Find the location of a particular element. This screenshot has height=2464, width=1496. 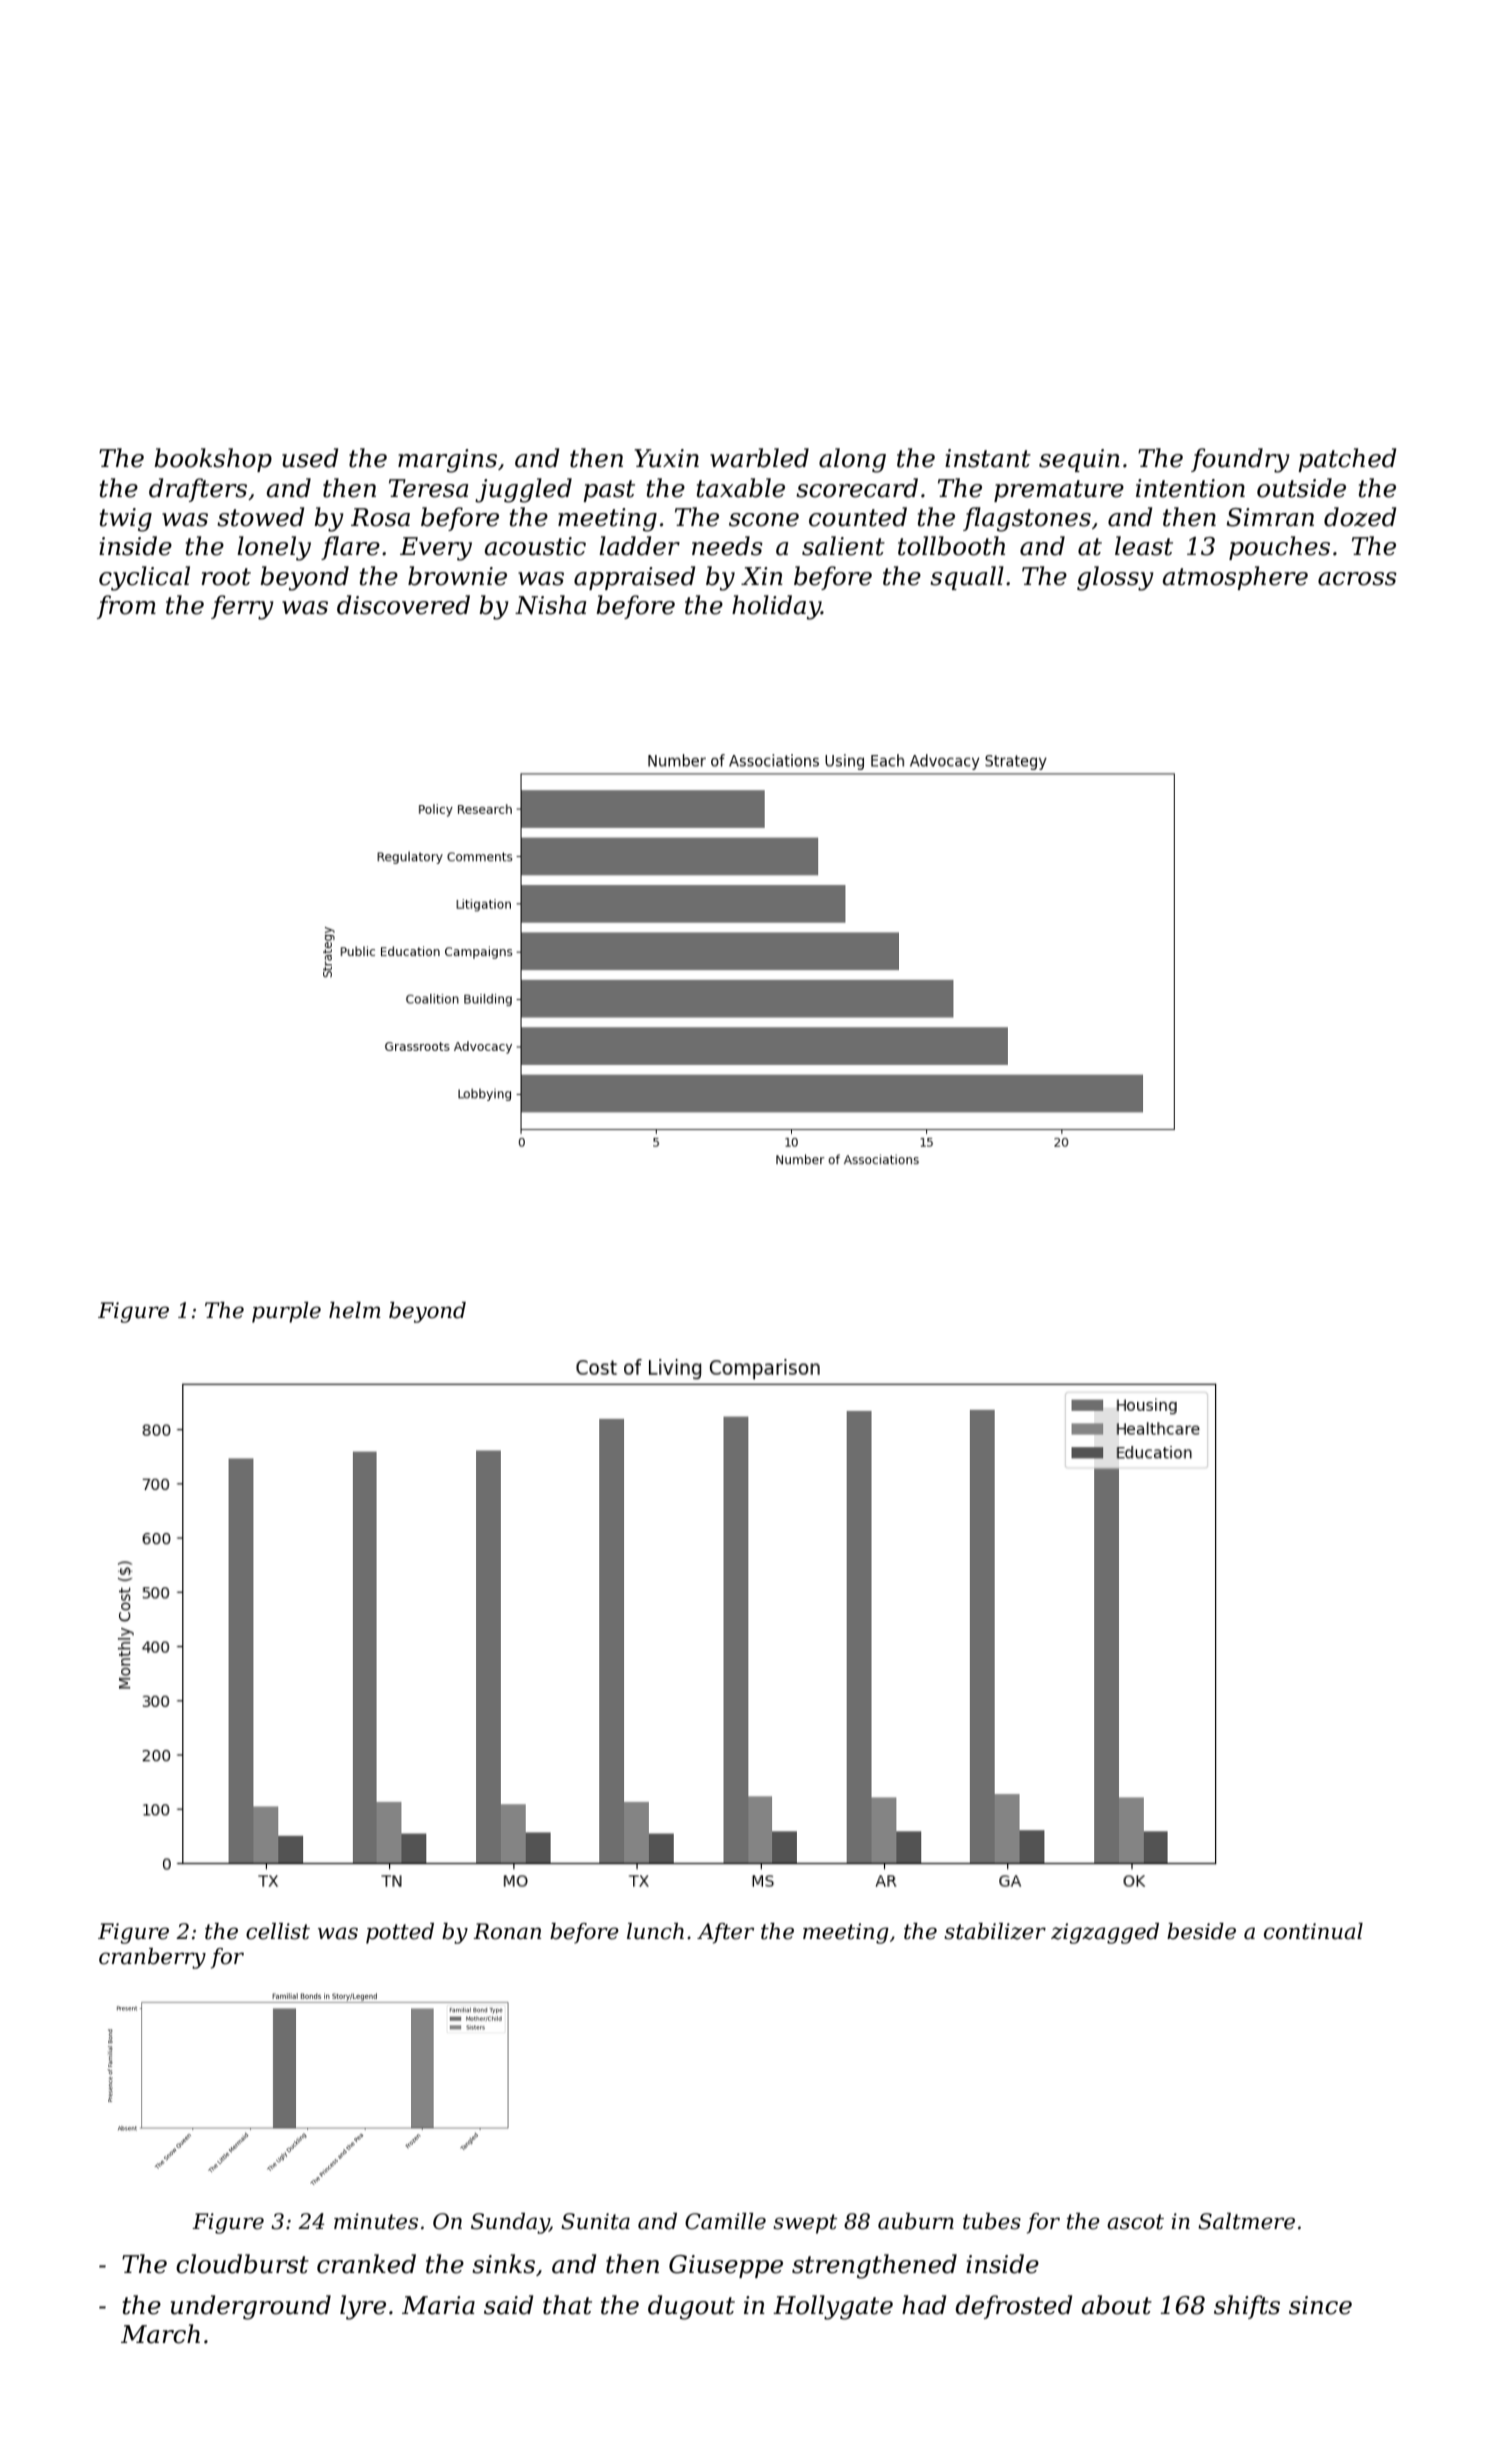

lunch is located at coordinates (655, 1931).
